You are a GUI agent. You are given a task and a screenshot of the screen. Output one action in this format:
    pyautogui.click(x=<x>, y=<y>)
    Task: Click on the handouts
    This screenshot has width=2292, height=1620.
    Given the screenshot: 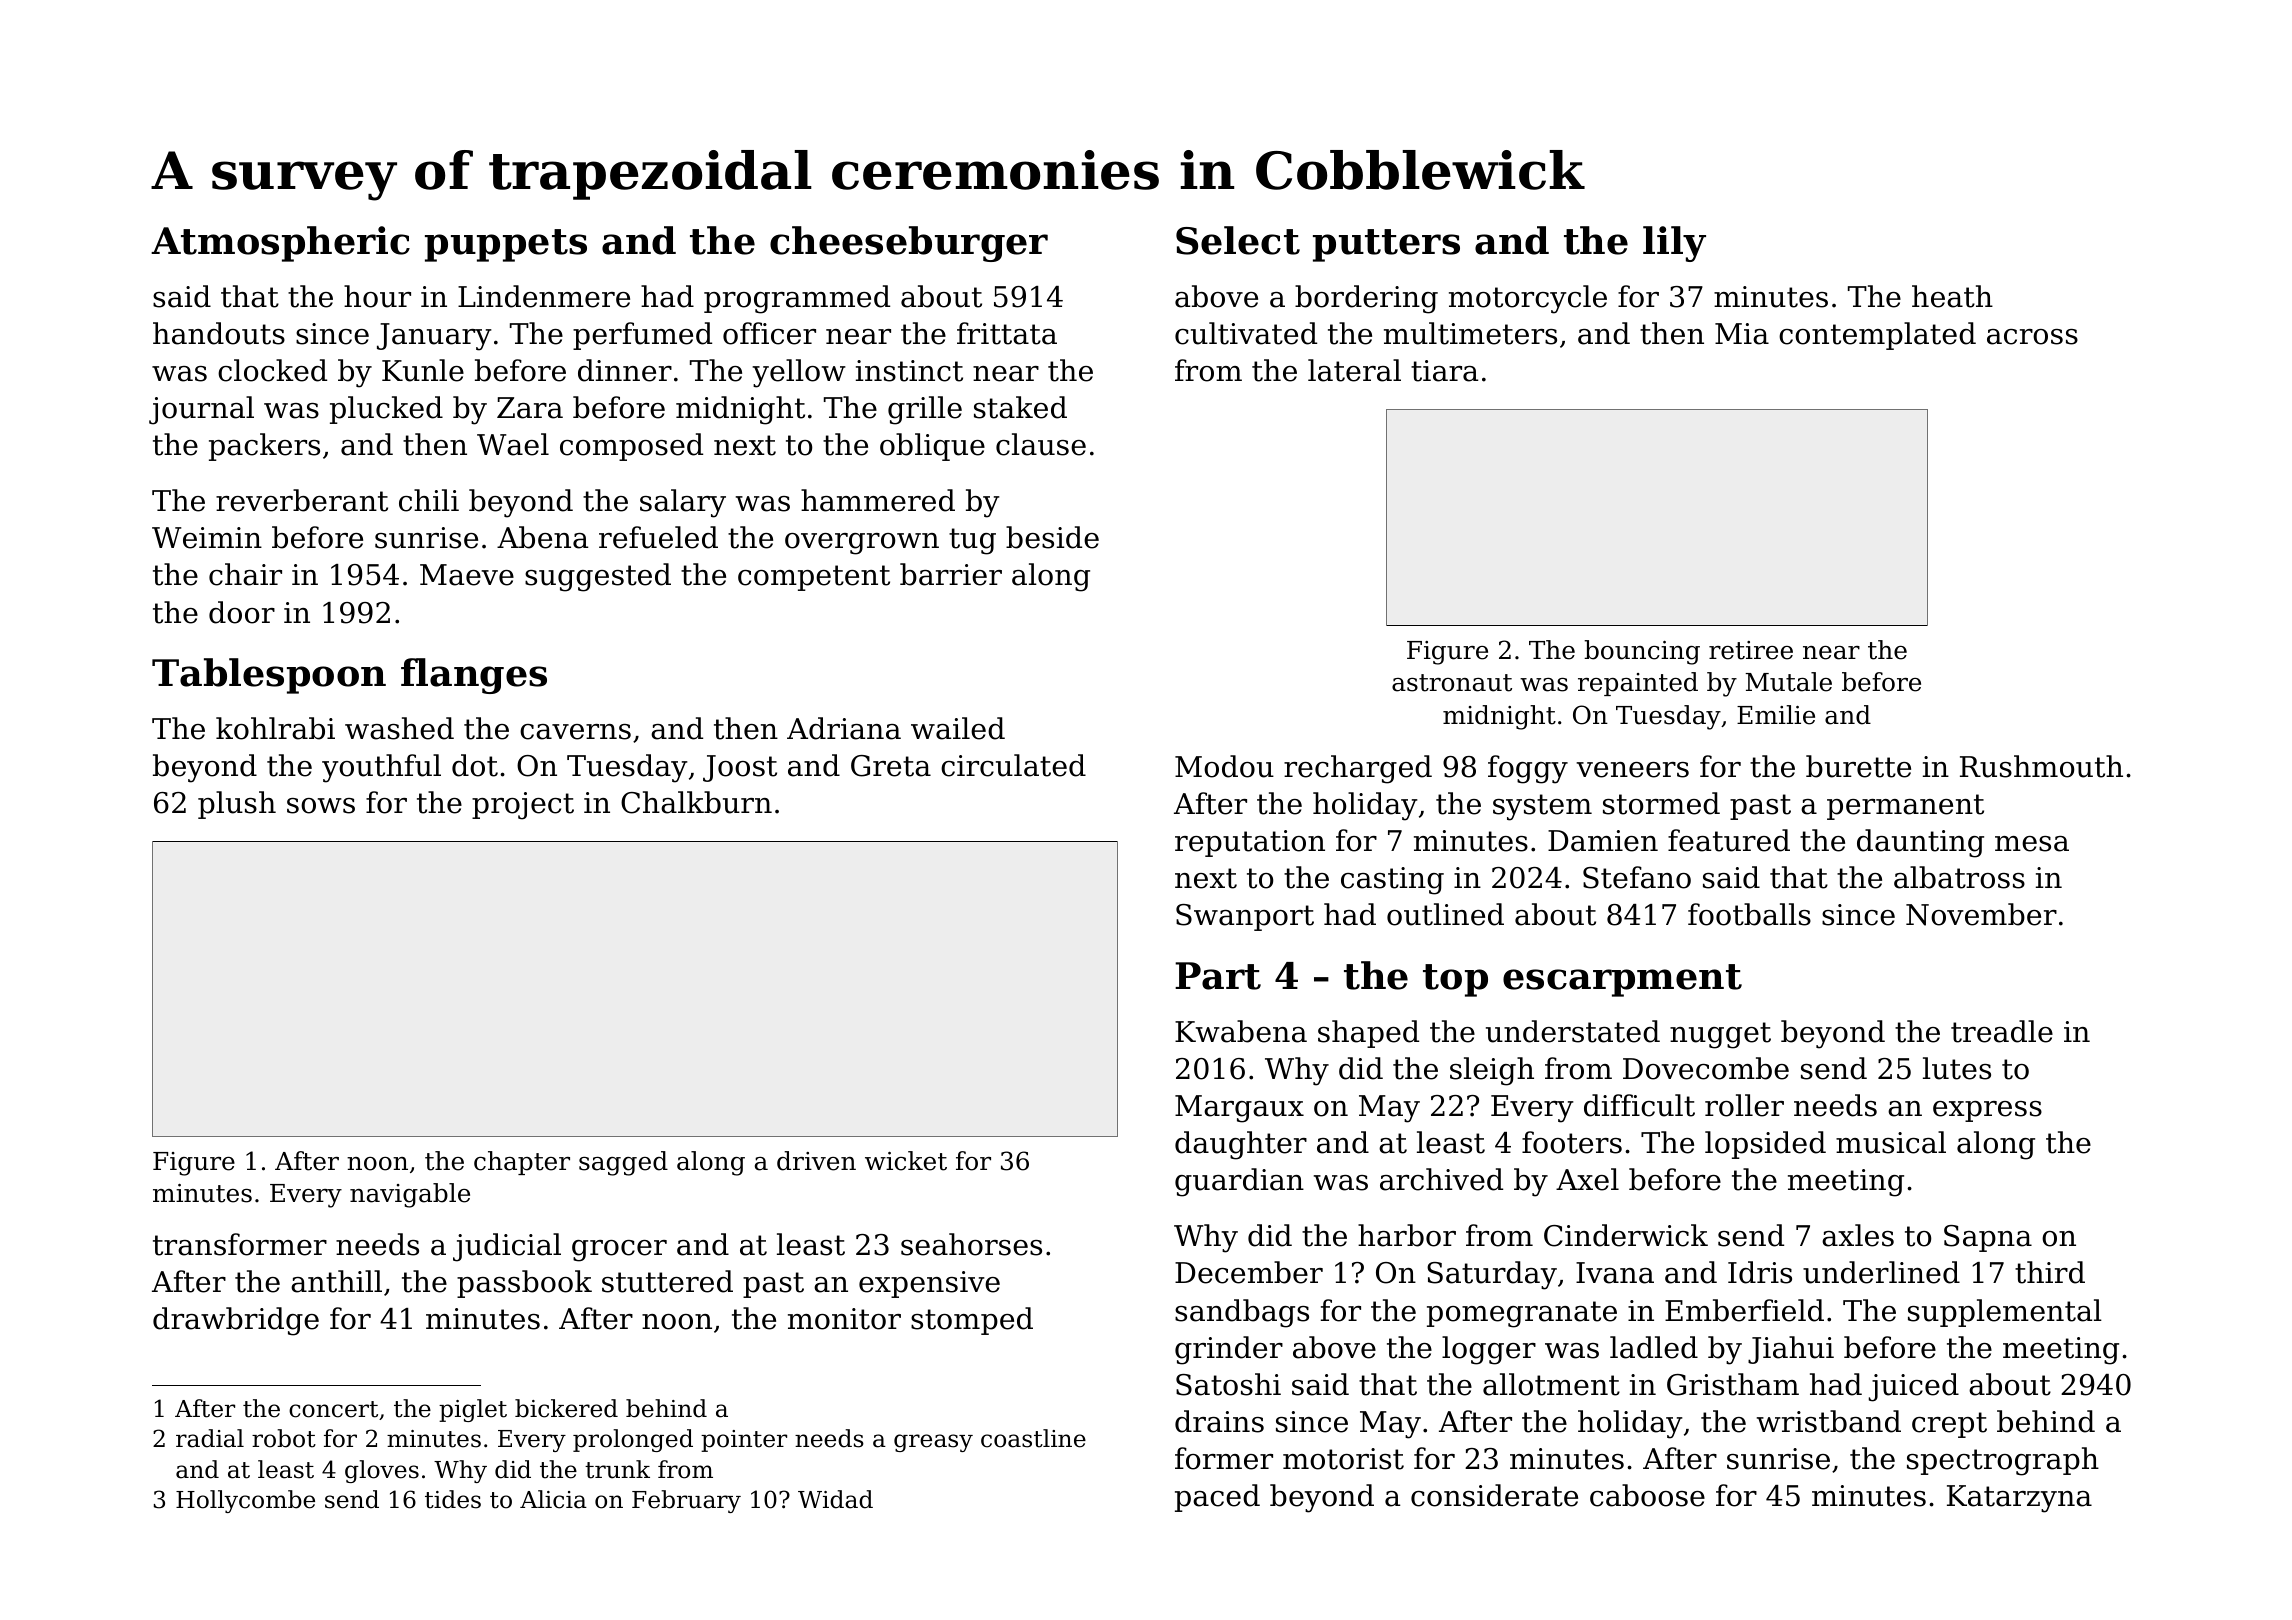 What is the action you would take?
    pyautogui.click(x=219, y=333)
